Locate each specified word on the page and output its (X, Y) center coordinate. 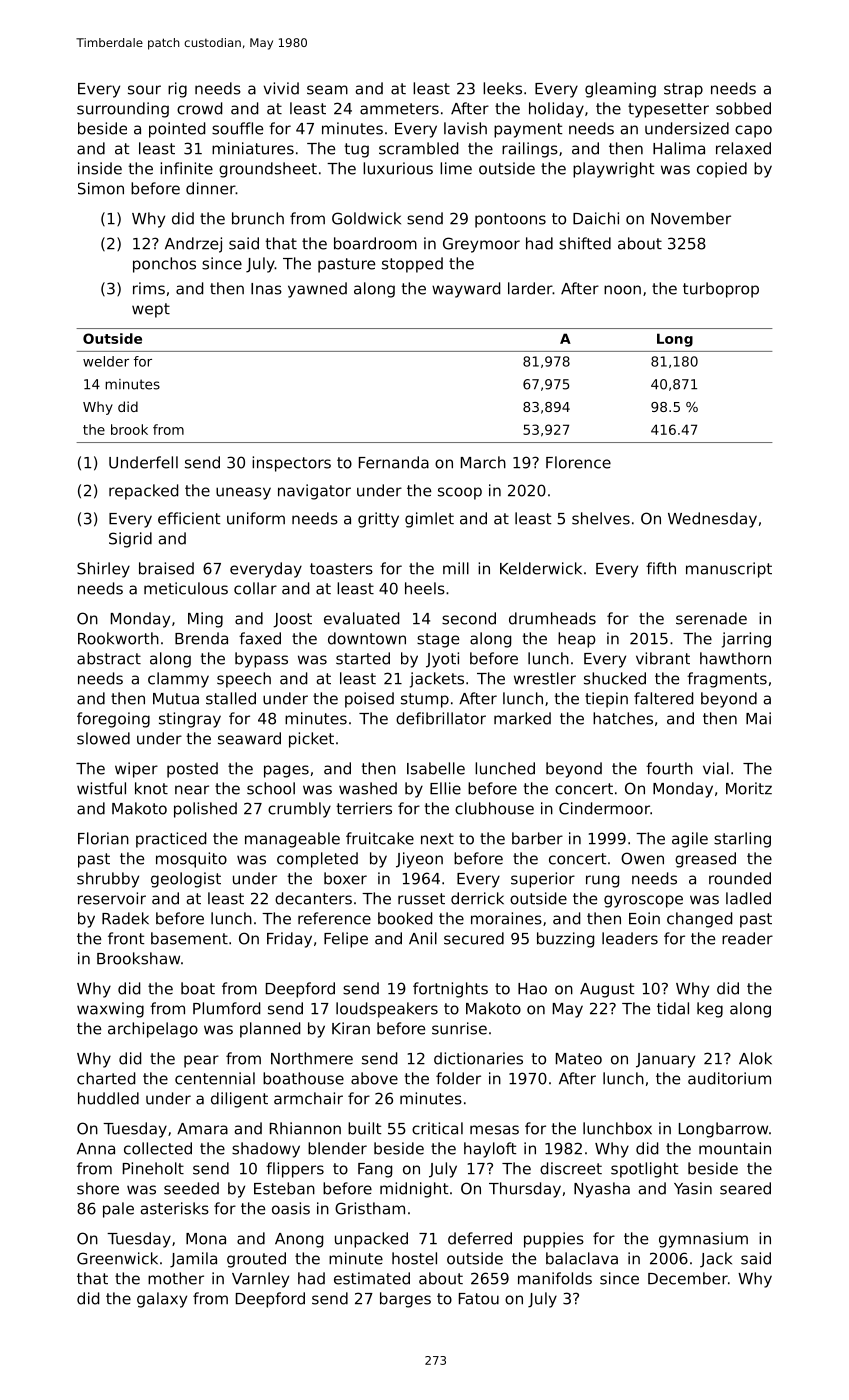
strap (683, 90)
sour (144, 90)
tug (356, 150)
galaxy (162, 1300)
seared (745, 1188)
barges (405, 1300)
